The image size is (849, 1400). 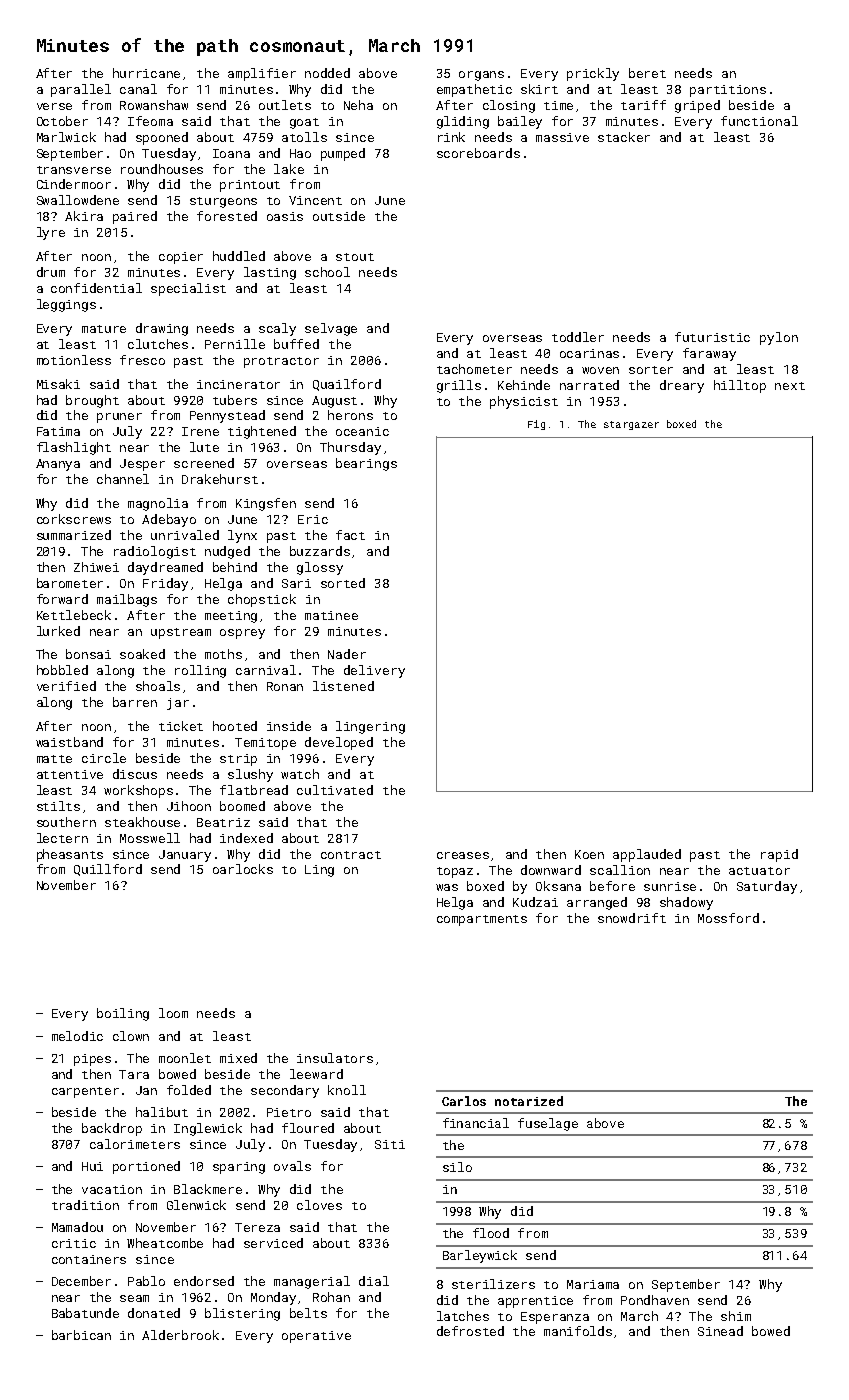 What do you see at coordinates (463, 122) in the screenshot?
I see `gliding` at bounding box center [463, 122].
